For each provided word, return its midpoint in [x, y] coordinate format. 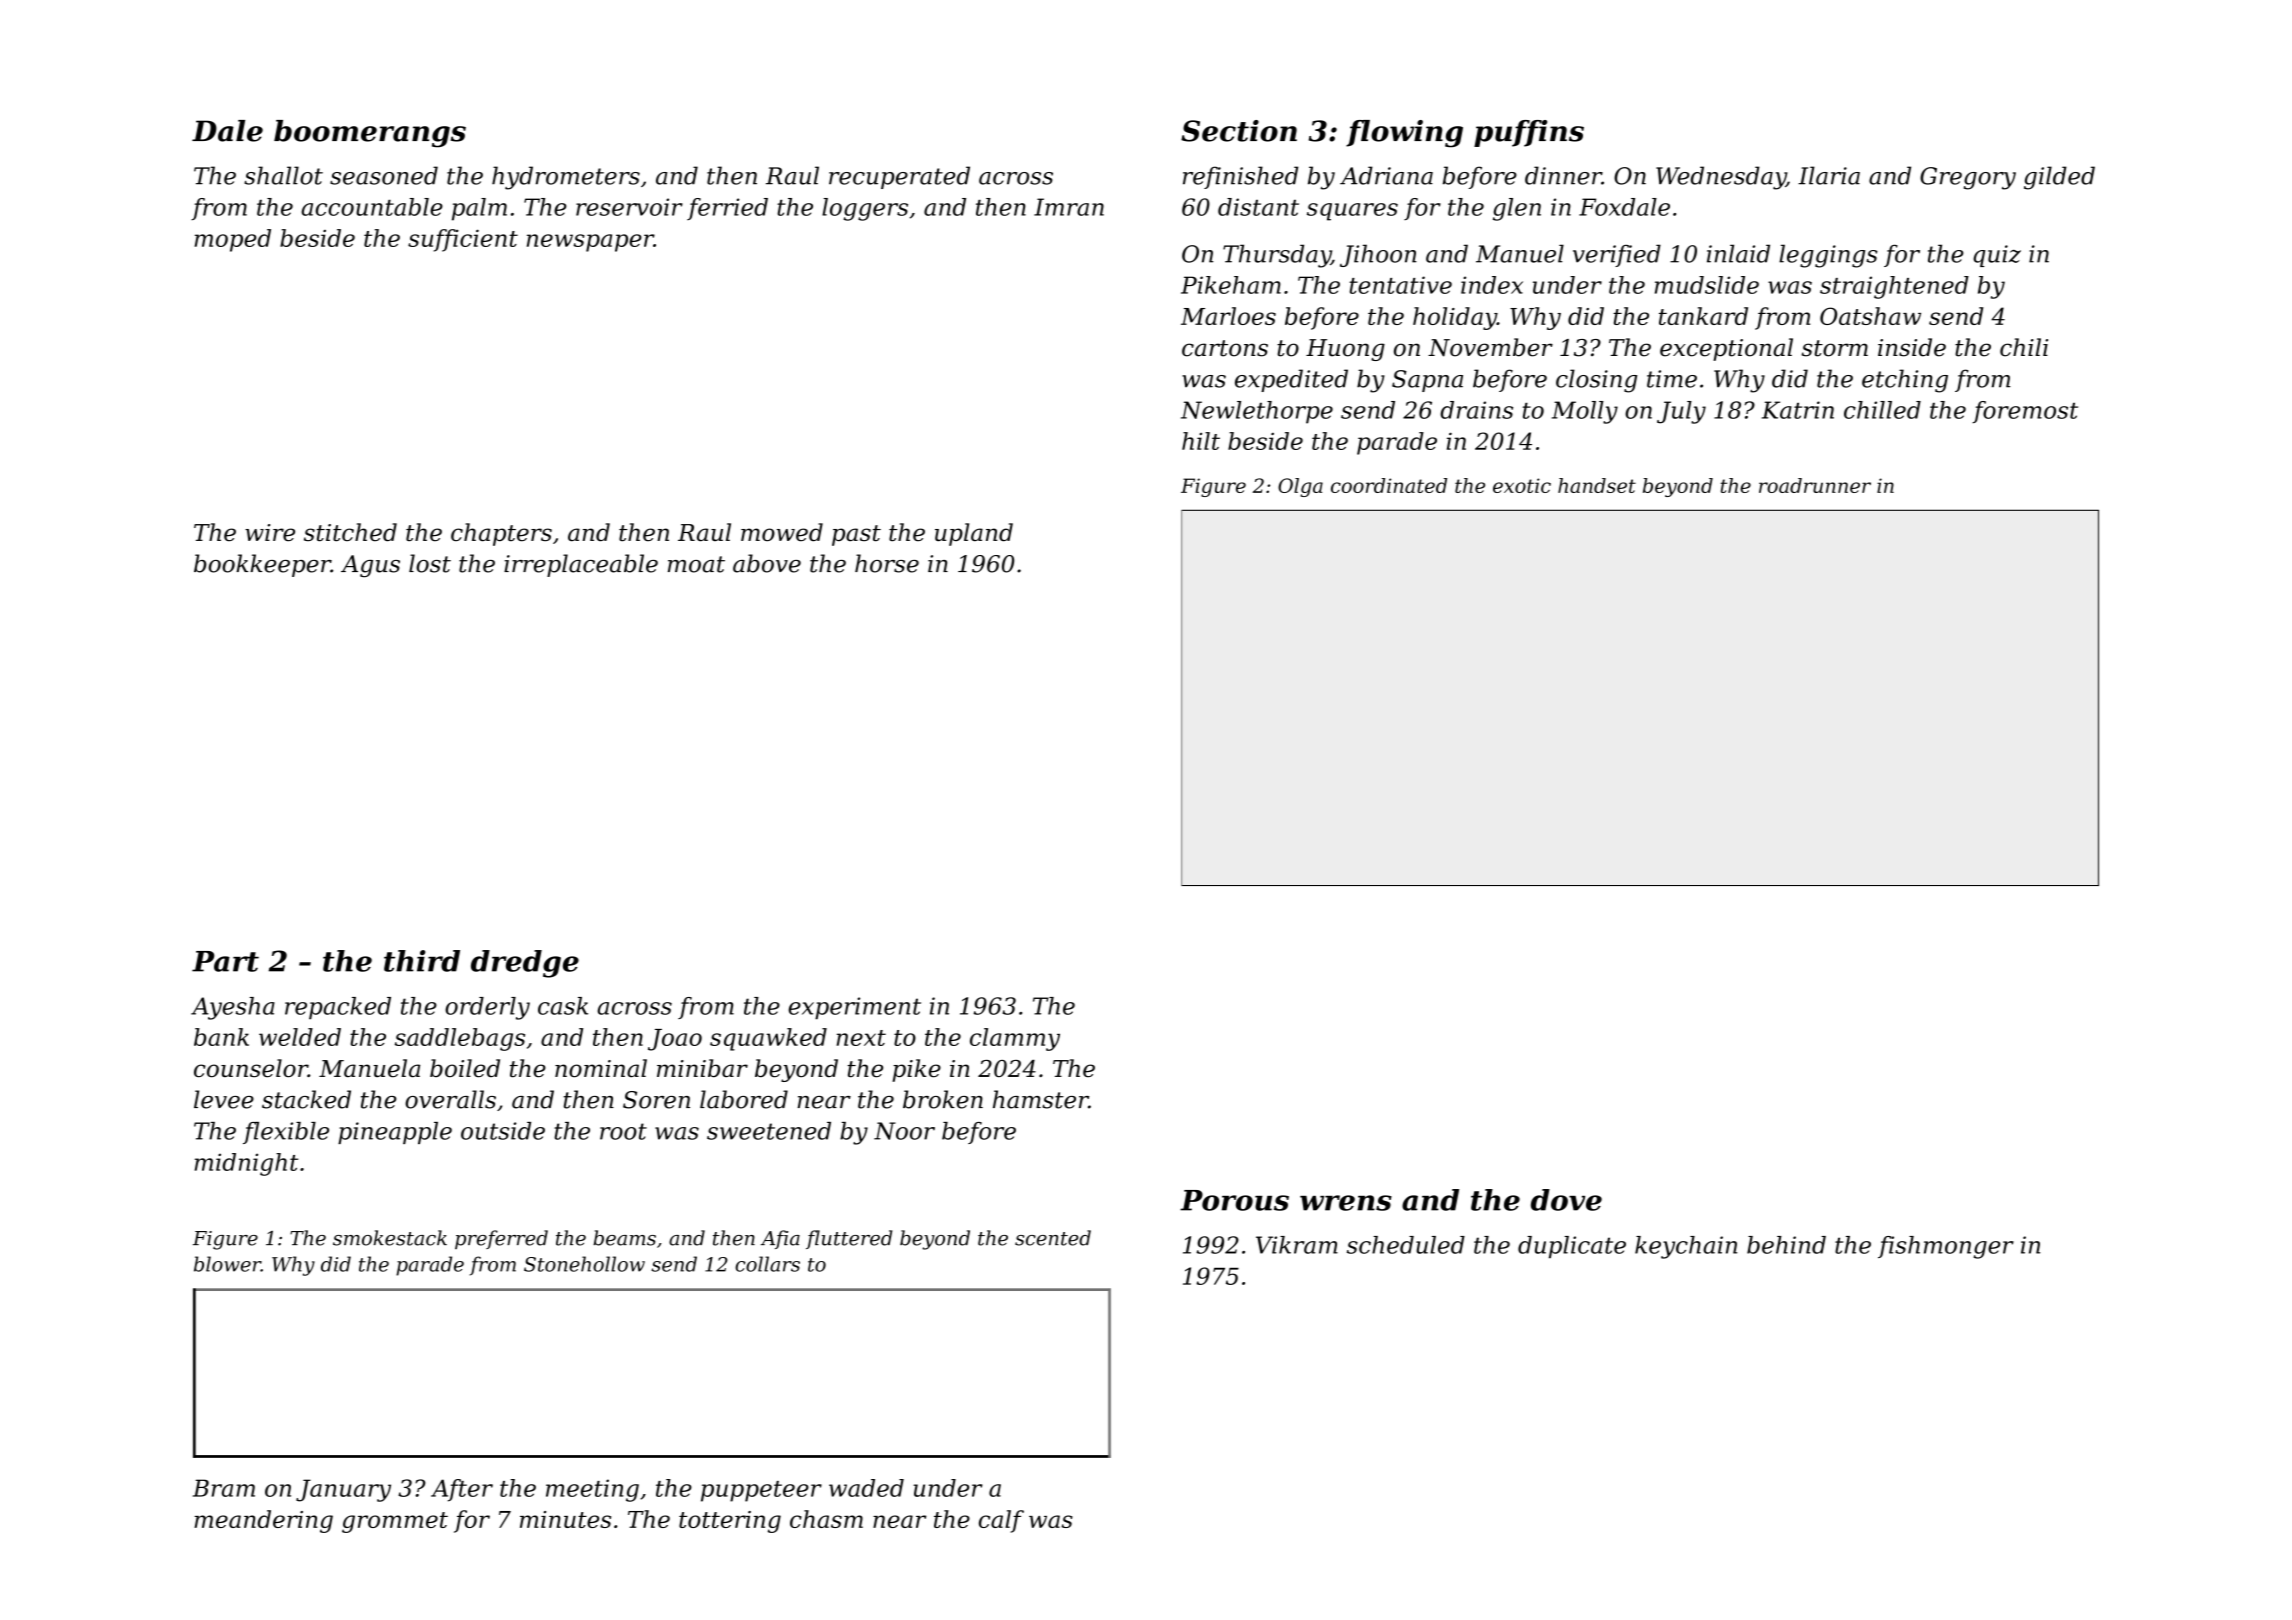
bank [221, 1037]
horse [887, 563]
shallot [283, 175]
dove [1566, 1200]
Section [1239, 131]
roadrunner [1815, 485]
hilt [1201, 441]
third [422, 961]
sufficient [463, 240]
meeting [592, 1490]
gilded [2059, 178]
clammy [1015, 1039]
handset [1597, 485]
